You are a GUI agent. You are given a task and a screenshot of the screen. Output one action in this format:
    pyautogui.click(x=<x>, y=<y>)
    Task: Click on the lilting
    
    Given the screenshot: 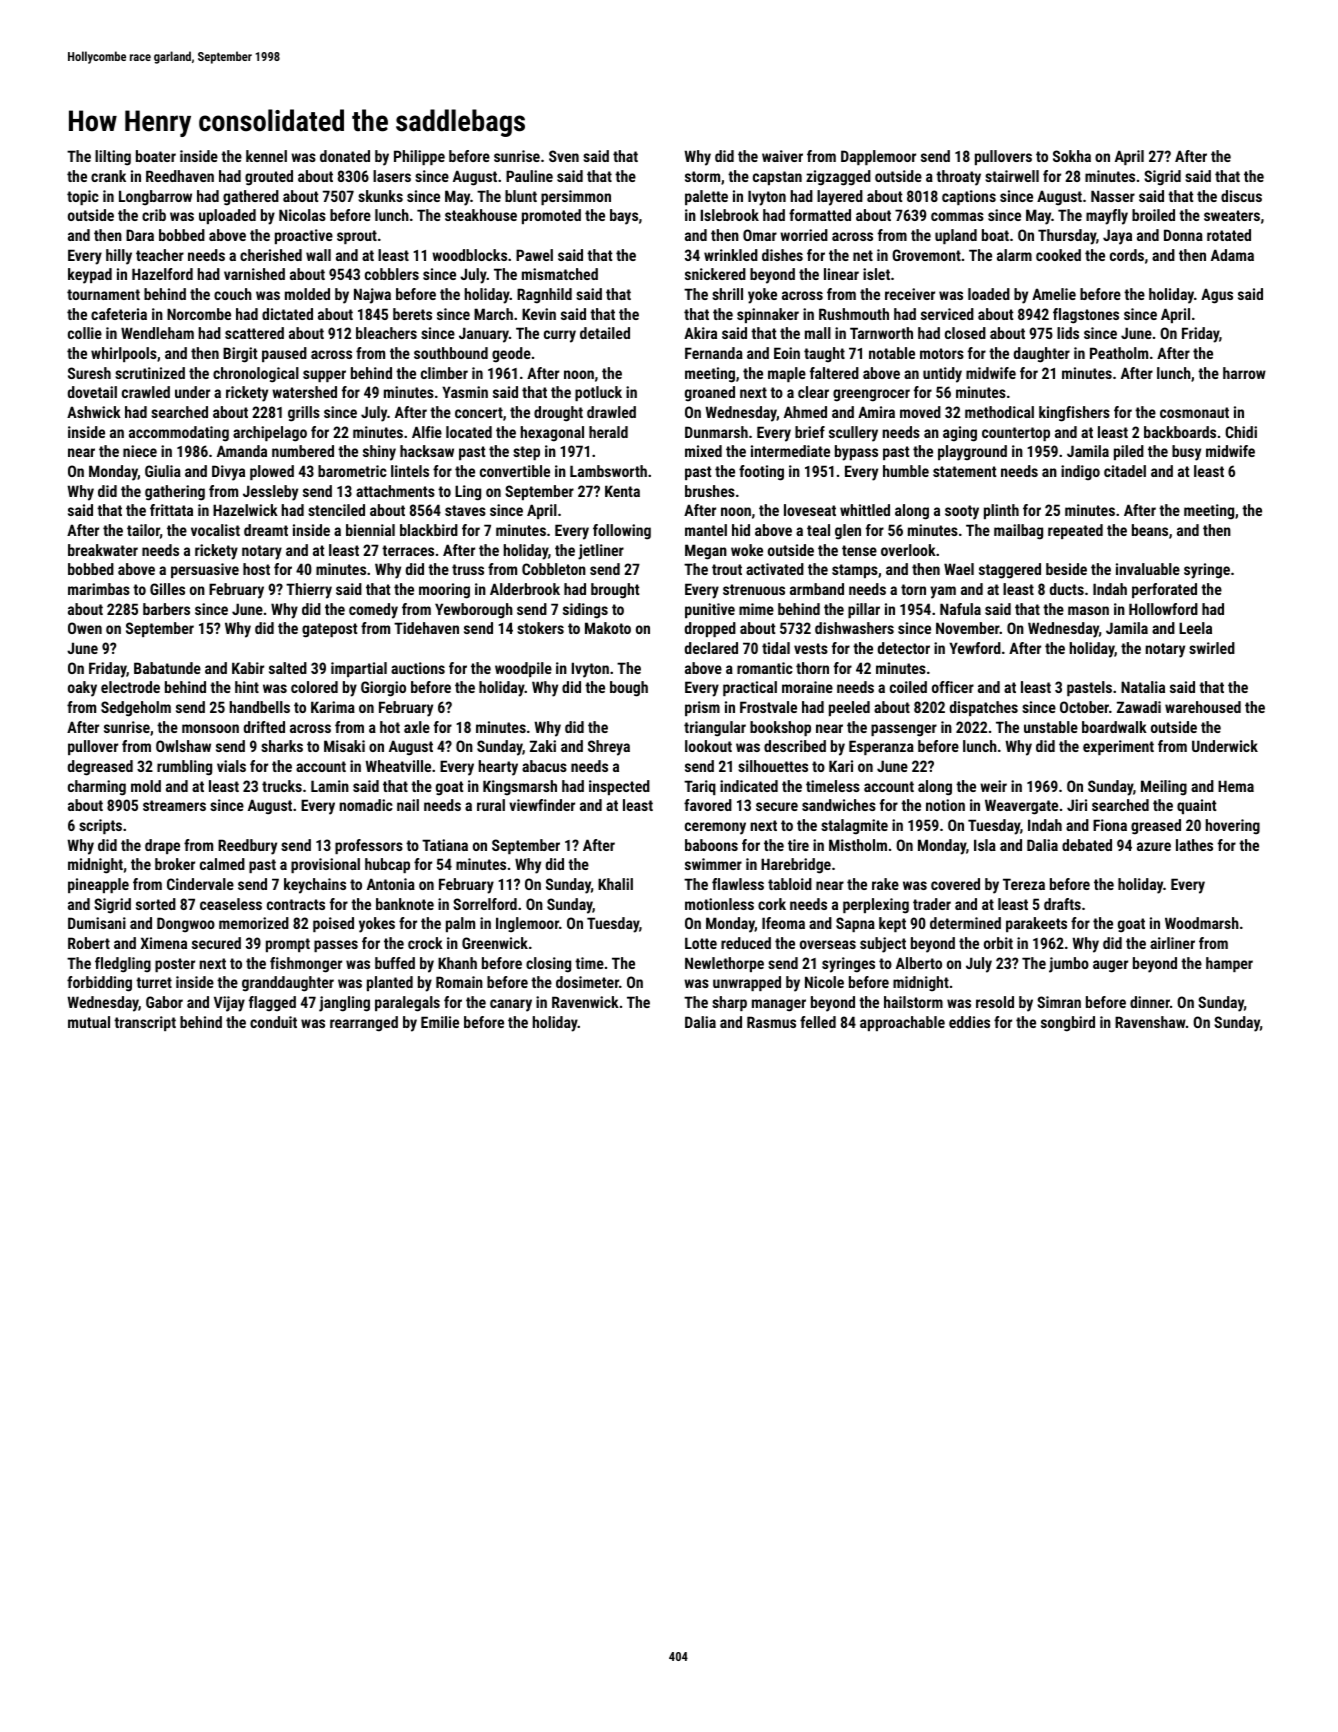 What is the action you would take?
    pyautogui.click(x=113, y=158)
